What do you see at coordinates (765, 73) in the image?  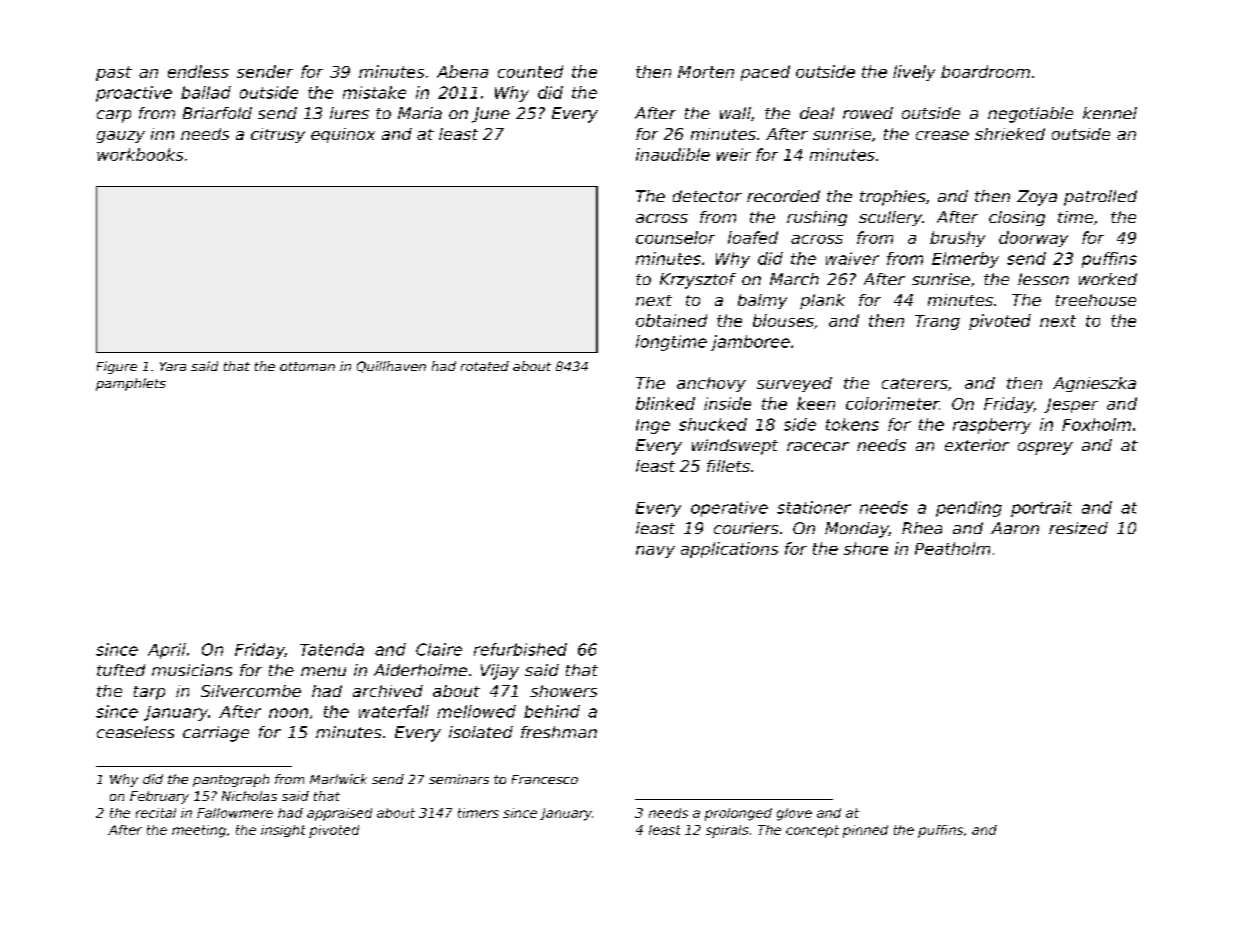 I see `paced` at bounding box center [765, 73].
